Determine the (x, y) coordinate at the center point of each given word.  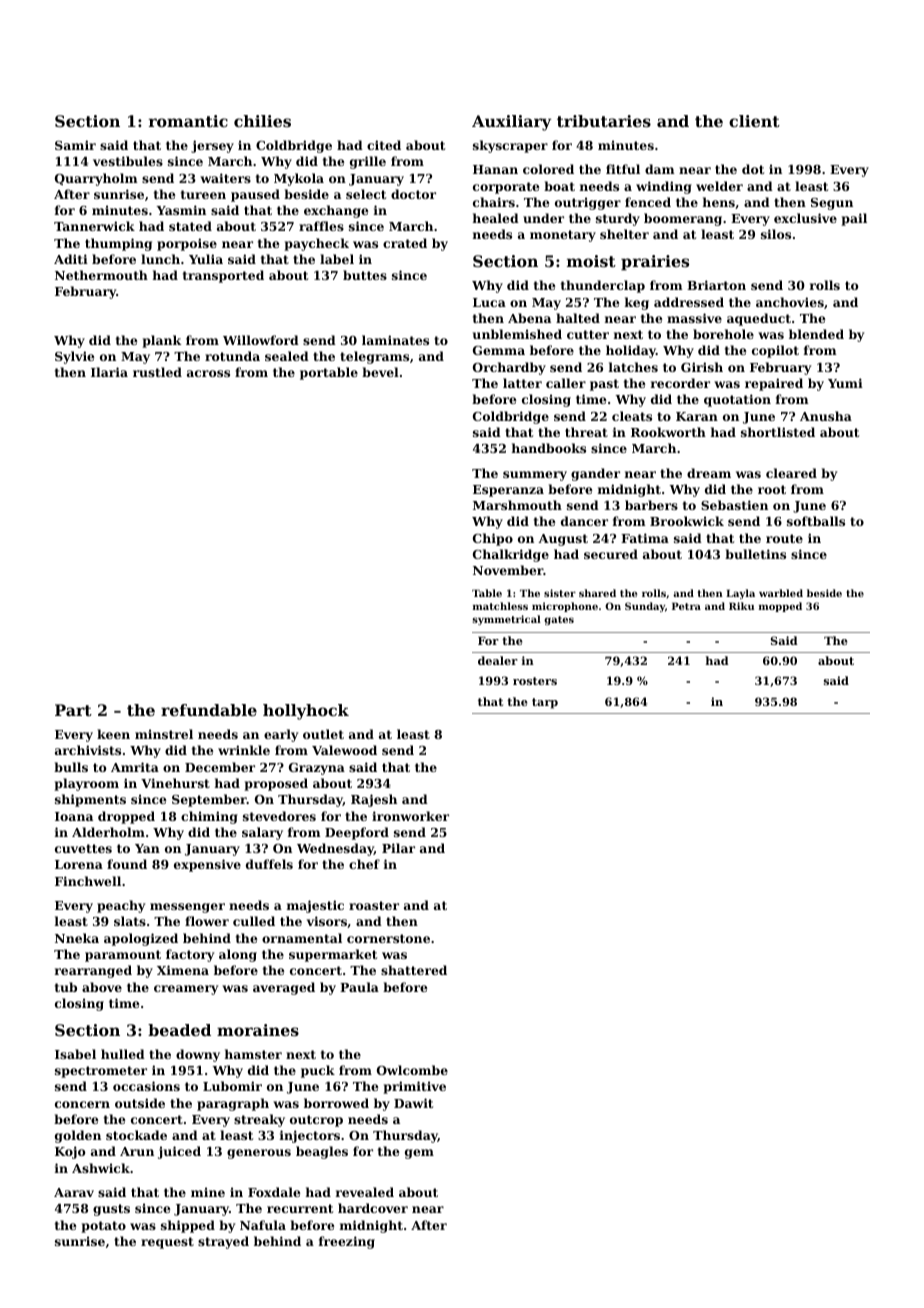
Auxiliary (511, 123)
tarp (545, 703)
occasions (146, 1086)
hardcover (373, 1208)
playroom (86, 784)
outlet (323, 734)
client (754, 121)
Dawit (413, 1103)
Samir (75, 145)
